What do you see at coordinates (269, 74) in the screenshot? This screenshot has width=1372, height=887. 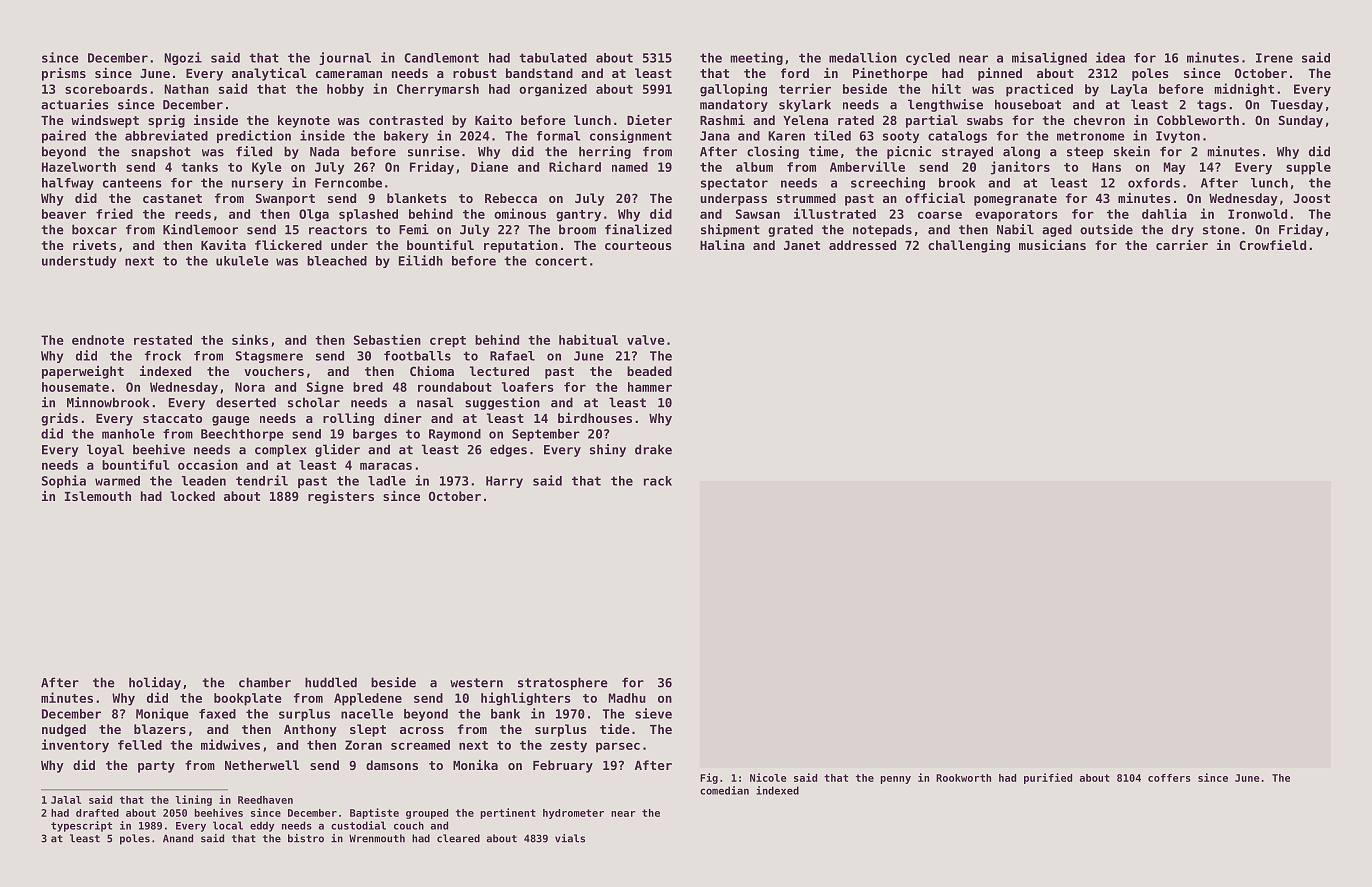 I see `analytical` at bounding box center [269, 74].
